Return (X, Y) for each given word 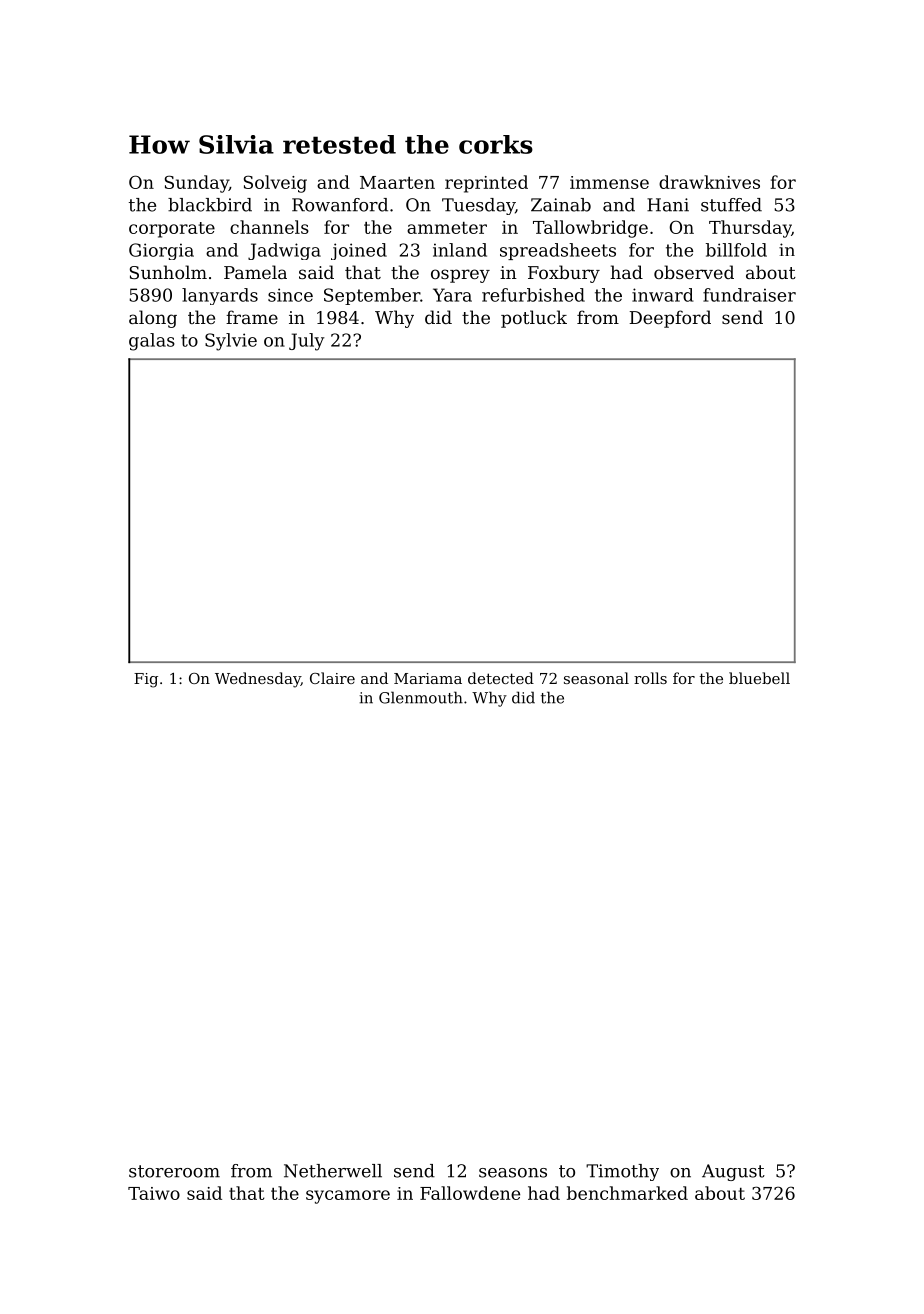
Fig (146, 680)
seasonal (596, 678)
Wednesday (258, 680)
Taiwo (154, 1193)
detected (501, 678)
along (153, 319)
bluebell (759, 678)
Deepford (670, 319)
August (733, 1172)
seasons (513, 1173)
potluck (534, 319)
